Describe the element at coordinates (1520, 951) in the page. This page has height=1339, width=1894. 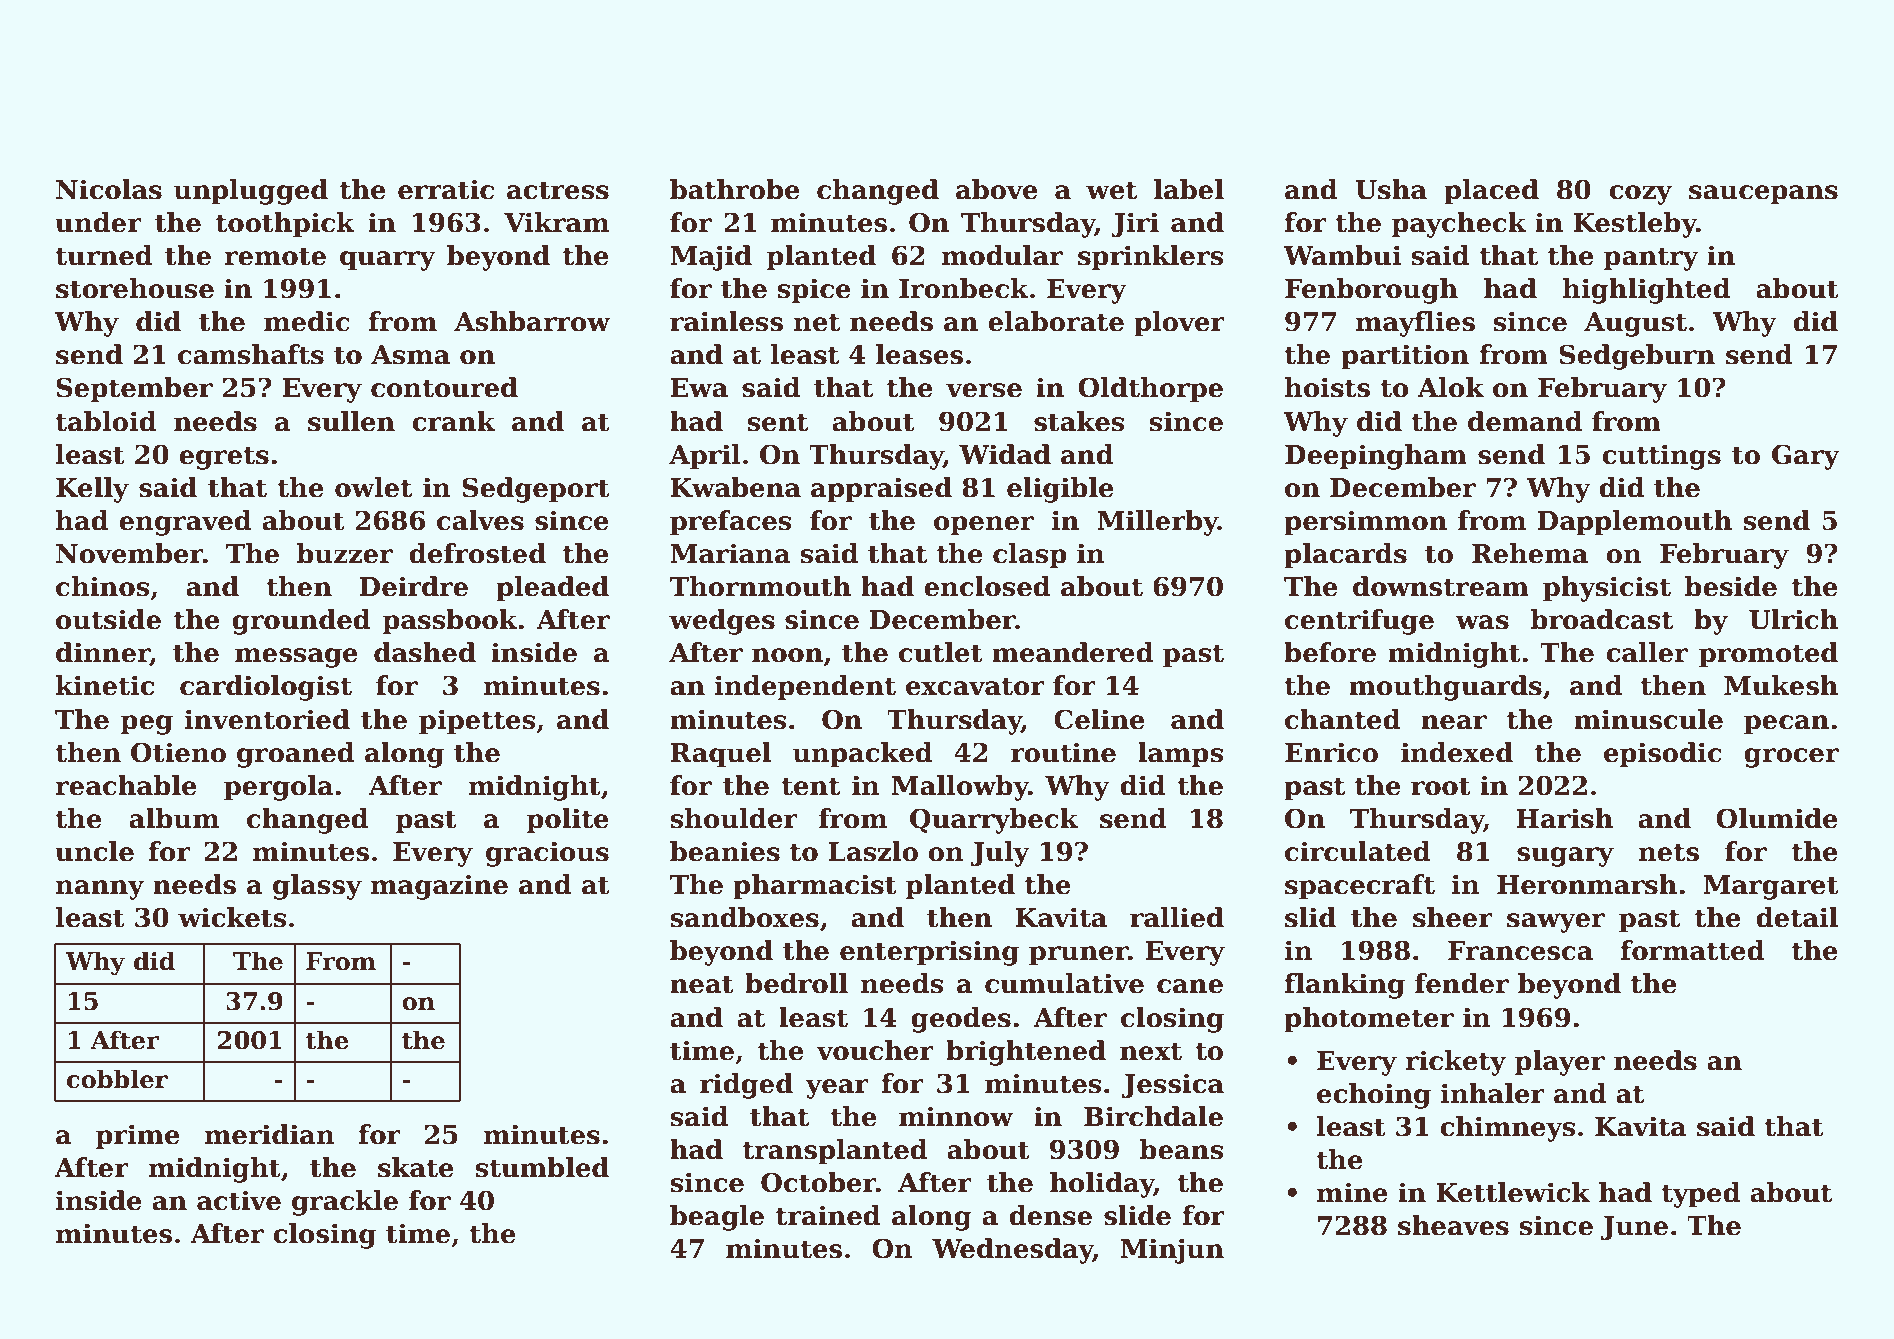
I see `Francesca` at that location.
